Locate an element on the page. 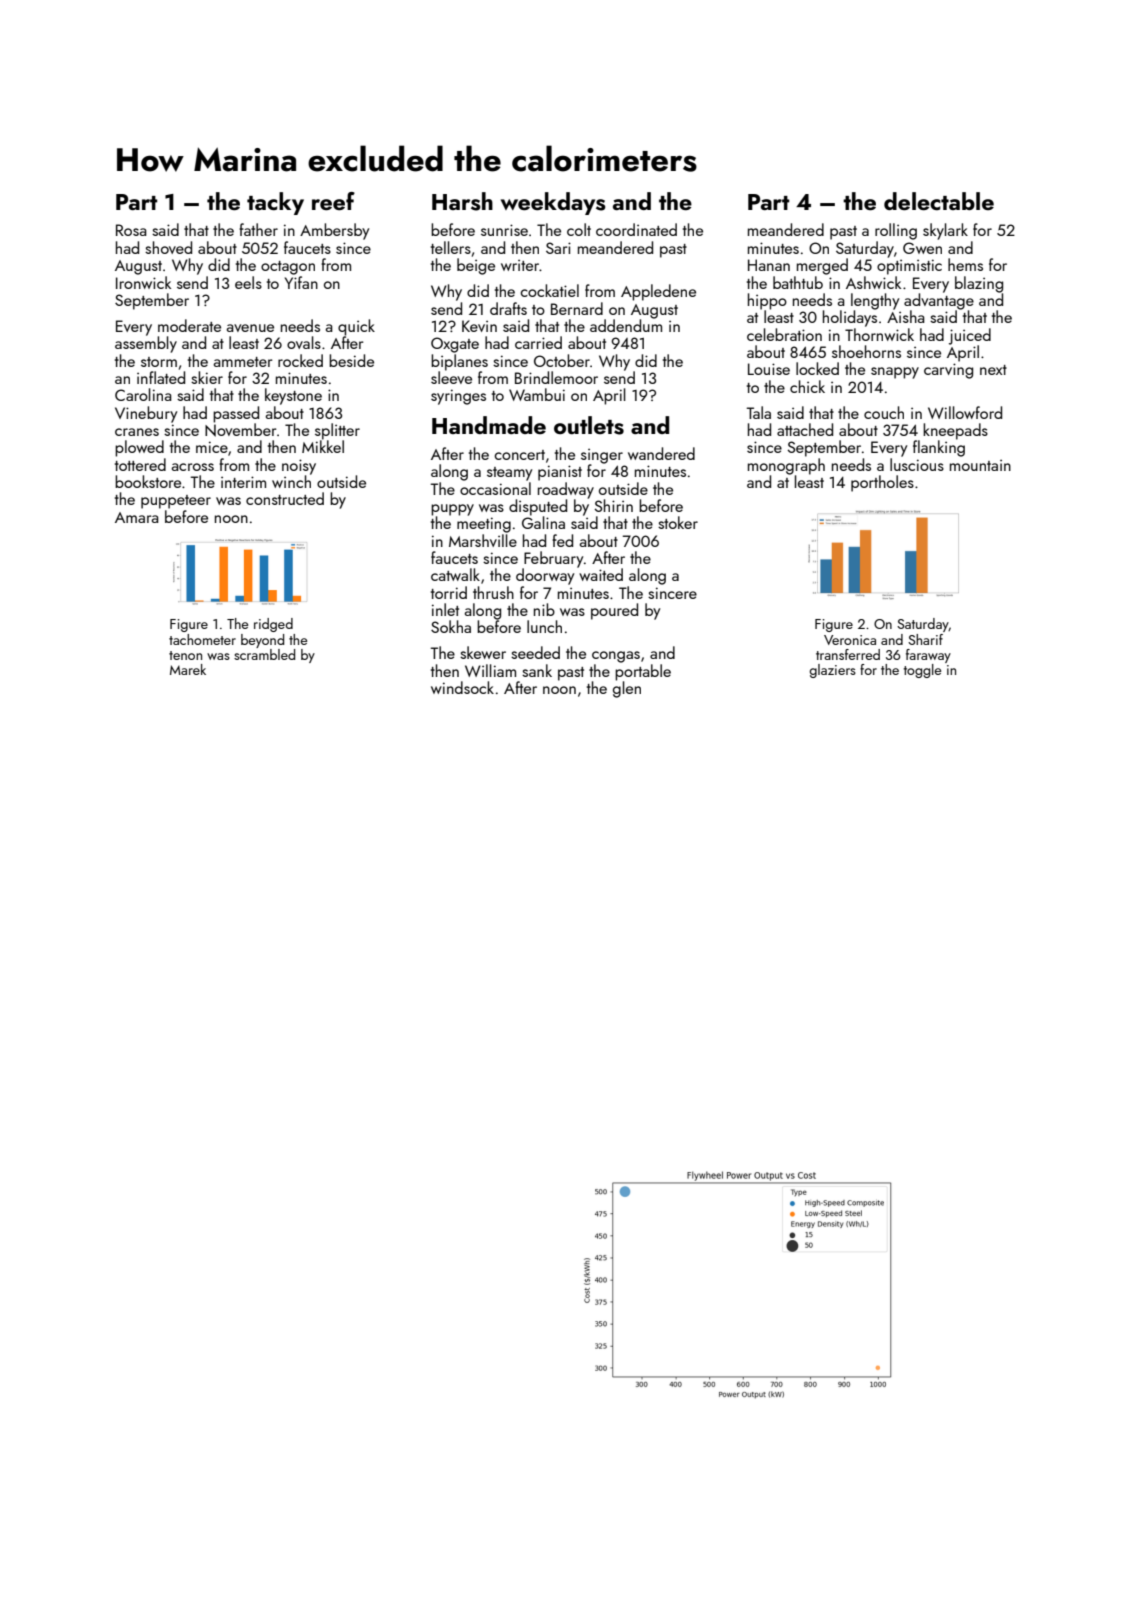 Image resolution: width=1135 pixels, height=1605 pixels. flanking is located at coordinates (939, 448).
